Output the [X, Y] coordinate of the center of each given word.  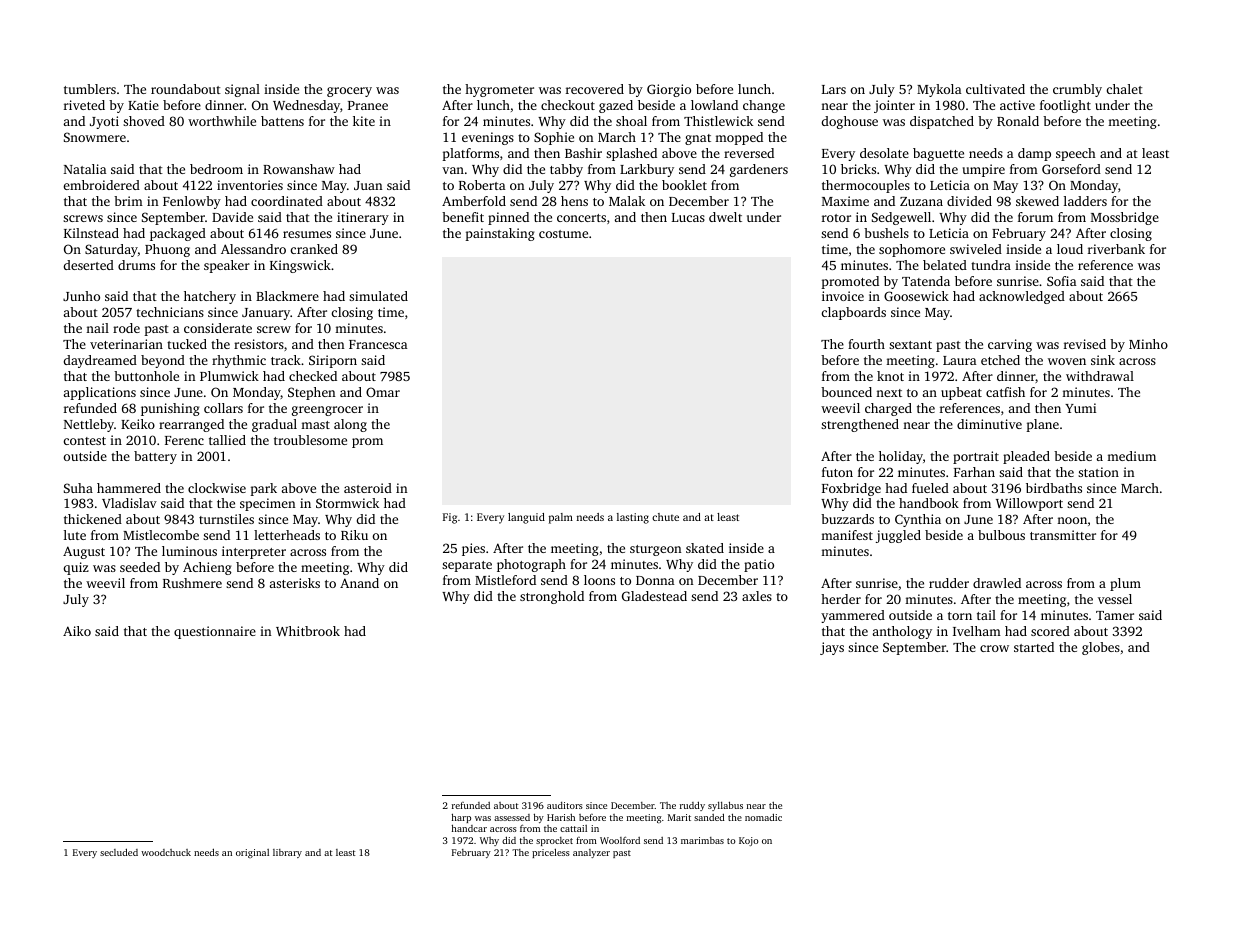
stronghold [552, 597]
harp [461, 819]
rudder [949, 583]
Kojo [749, 841]
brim [128, 201]
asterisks [295, 583]
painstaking [500, 234]
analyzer [591, 853]
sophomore [912, 250]
